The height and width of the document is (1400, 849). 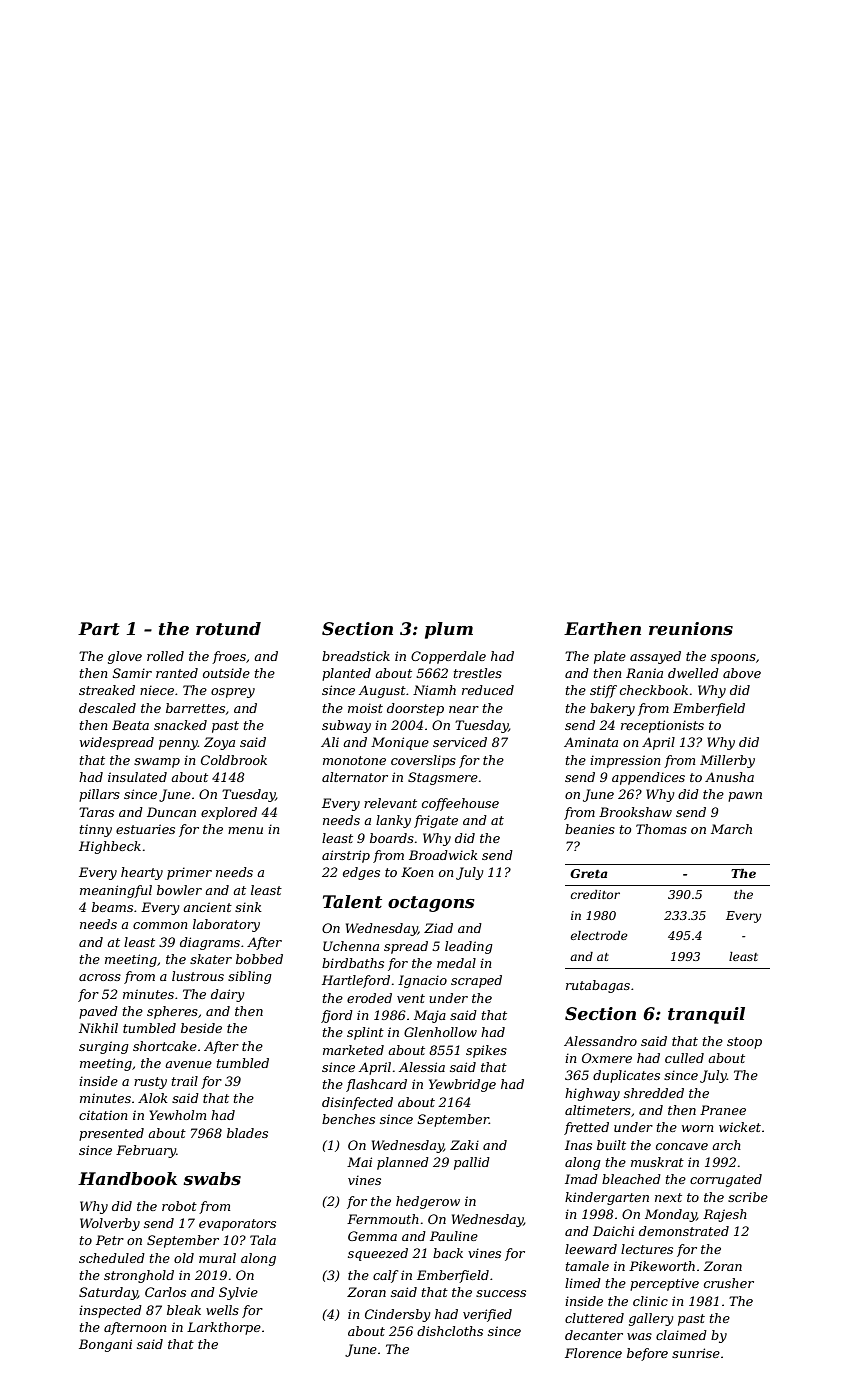 I want to click on Inas, so click(x=578, y=1145).
